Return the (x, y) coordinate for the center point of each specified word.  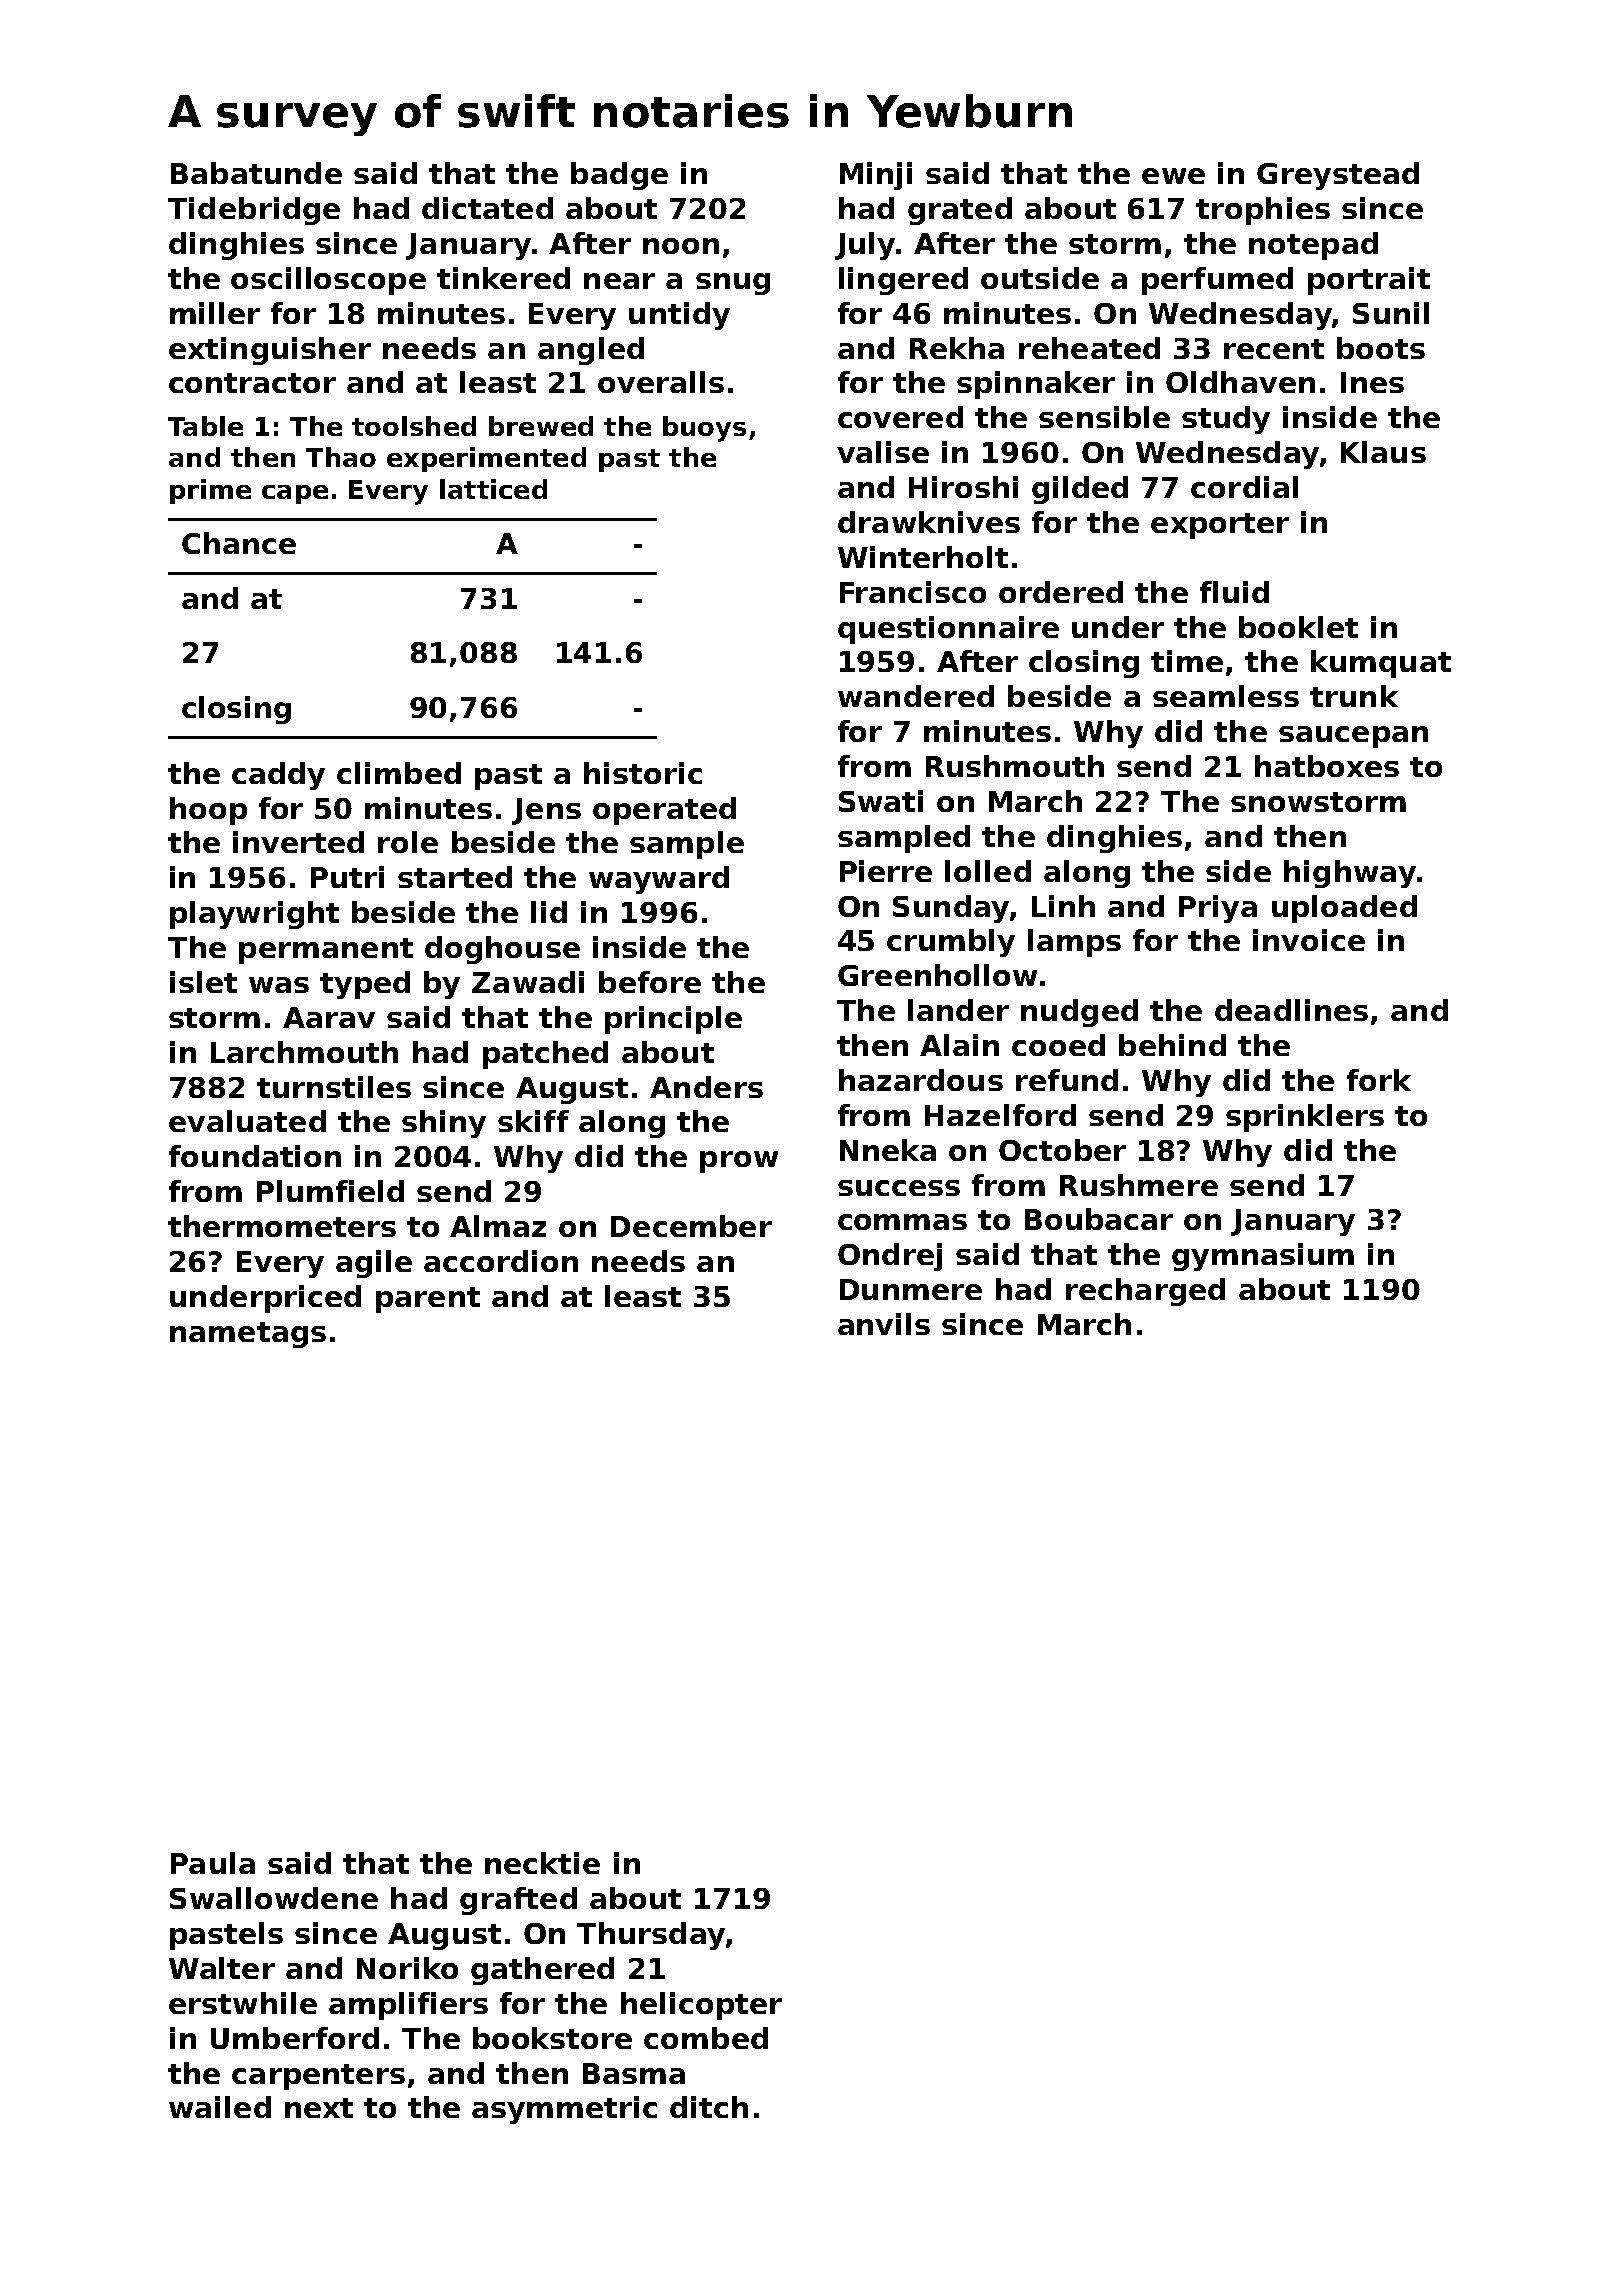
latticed (493, 489)
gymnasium (1263, 1257)
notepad (1313, 246)
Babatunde (256, 173)
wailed (220, 2107)
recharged (1145, 1292)
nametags (248, 1335)
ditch (709, 2107)
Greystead (1338, 176)
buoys (704, 429)
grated (960, 211)
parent (428, 1300)
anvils (884, 1324)
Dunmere (911, 1289)
